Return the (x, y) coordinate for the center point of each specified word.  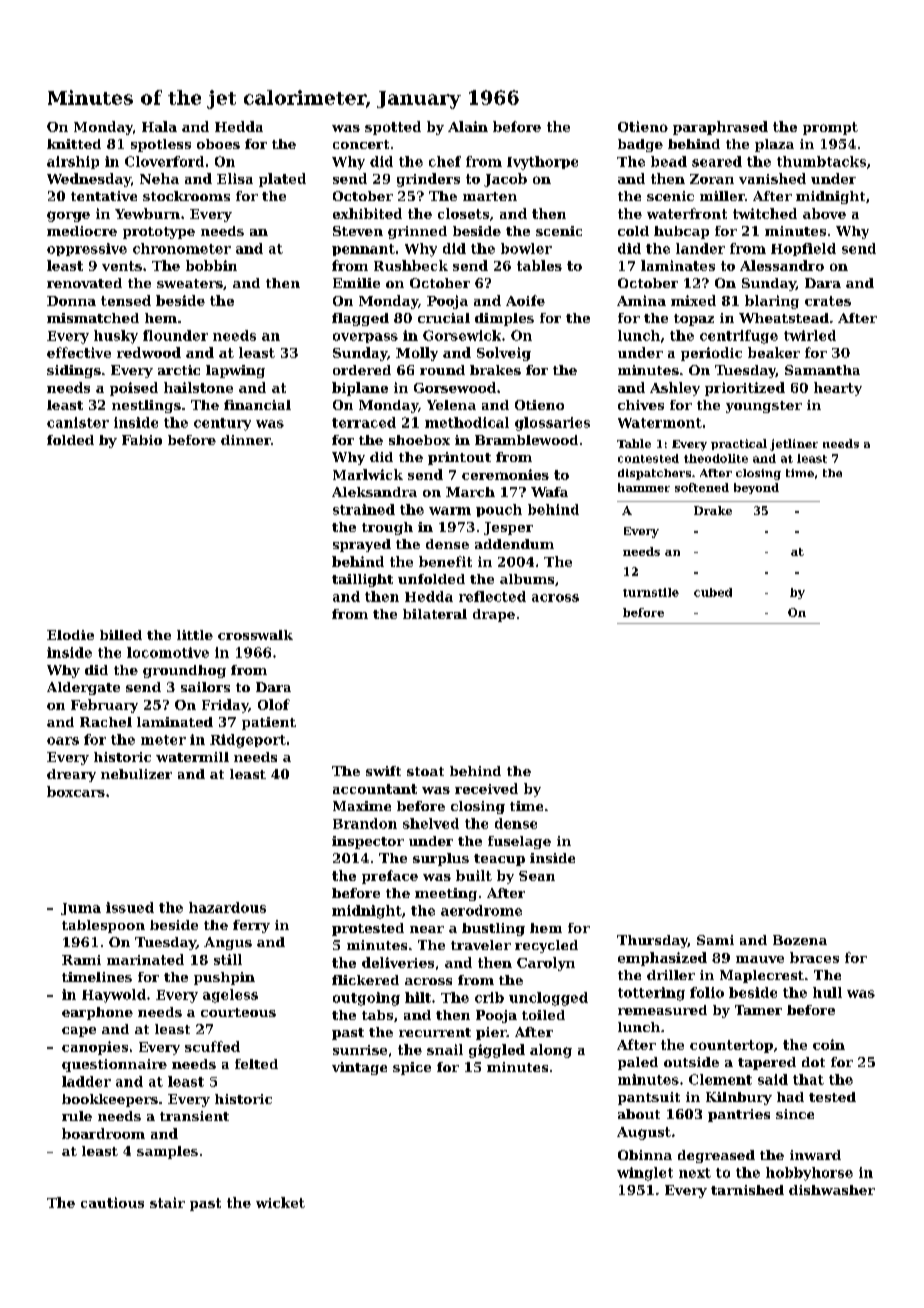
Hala (159, 126)
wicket (280, 1202)
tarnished (747, 1190)
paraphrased (720, 128)
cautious (112, 1202)
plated (282, 180)
